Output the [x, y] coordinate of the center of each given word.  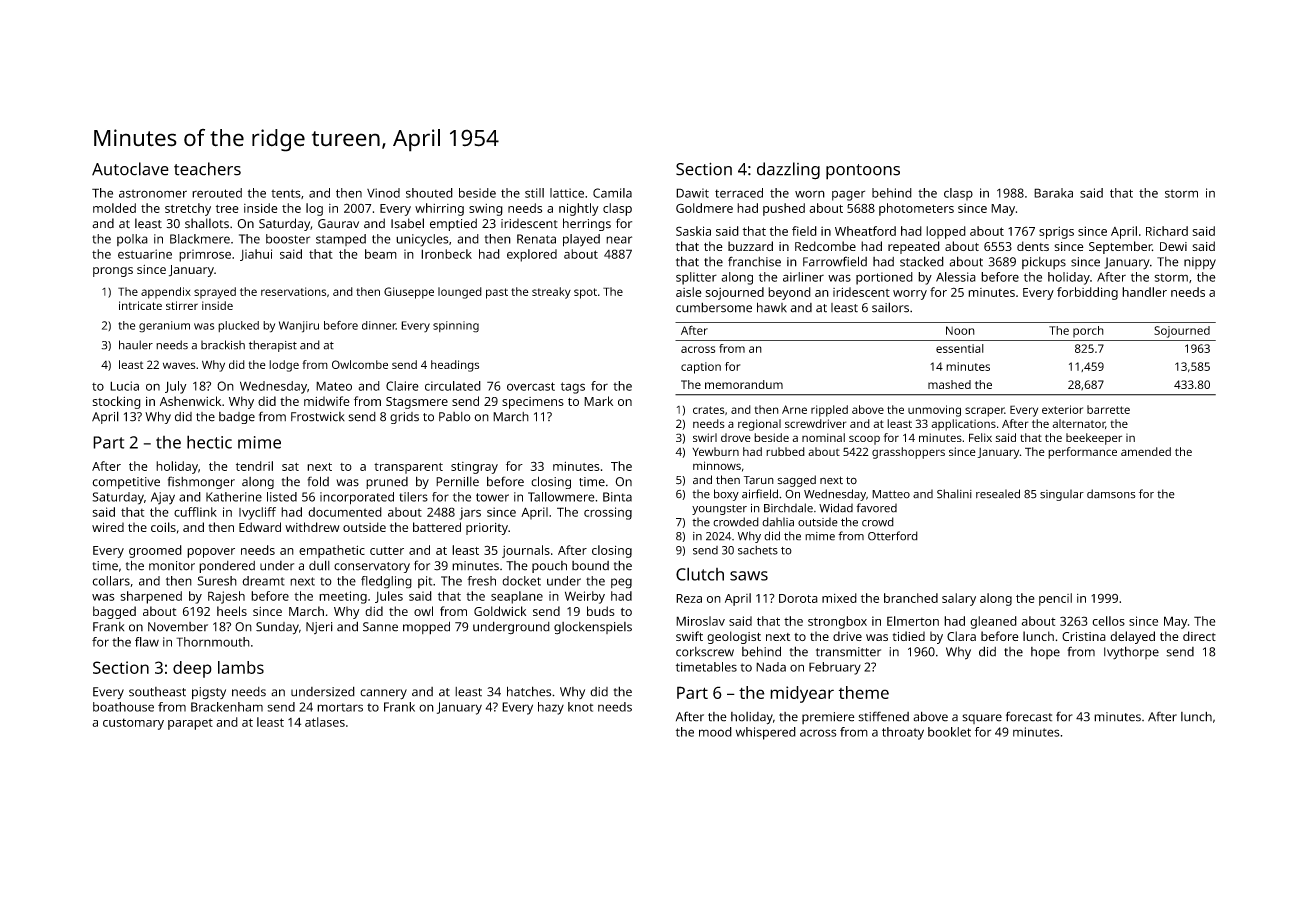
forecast [1029, 716]
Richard [1167, 231]
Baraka [1053, 193]
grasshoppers [908, 453]
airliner [803, 277]
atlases [325, 722]
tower [492, 497]
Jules [389, 597]
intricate [140, 305]
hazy [551, 708]
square [982, 719]
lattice [567, 193]
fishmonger [201, 482]
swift [689, 636]
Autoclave [130, 169]
